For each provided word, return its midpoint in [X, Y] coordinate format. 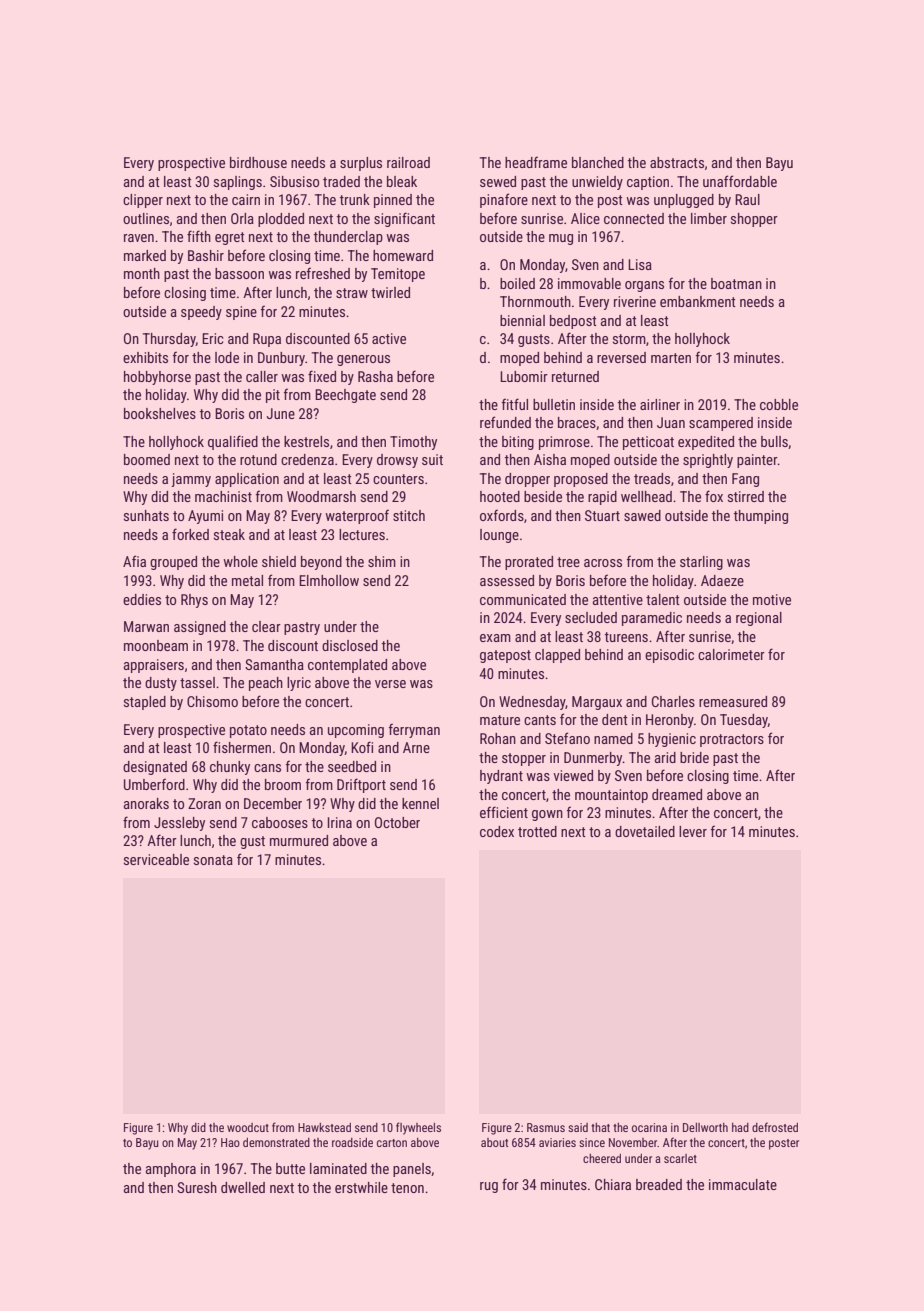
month [142, 273]
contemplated [347, 666]
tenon [407, 1188]
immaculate [743, 1184]
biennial [522, 320]
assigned [200, 628]
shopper [754, 220]
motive [772, 599]
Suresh [197, 1187]
